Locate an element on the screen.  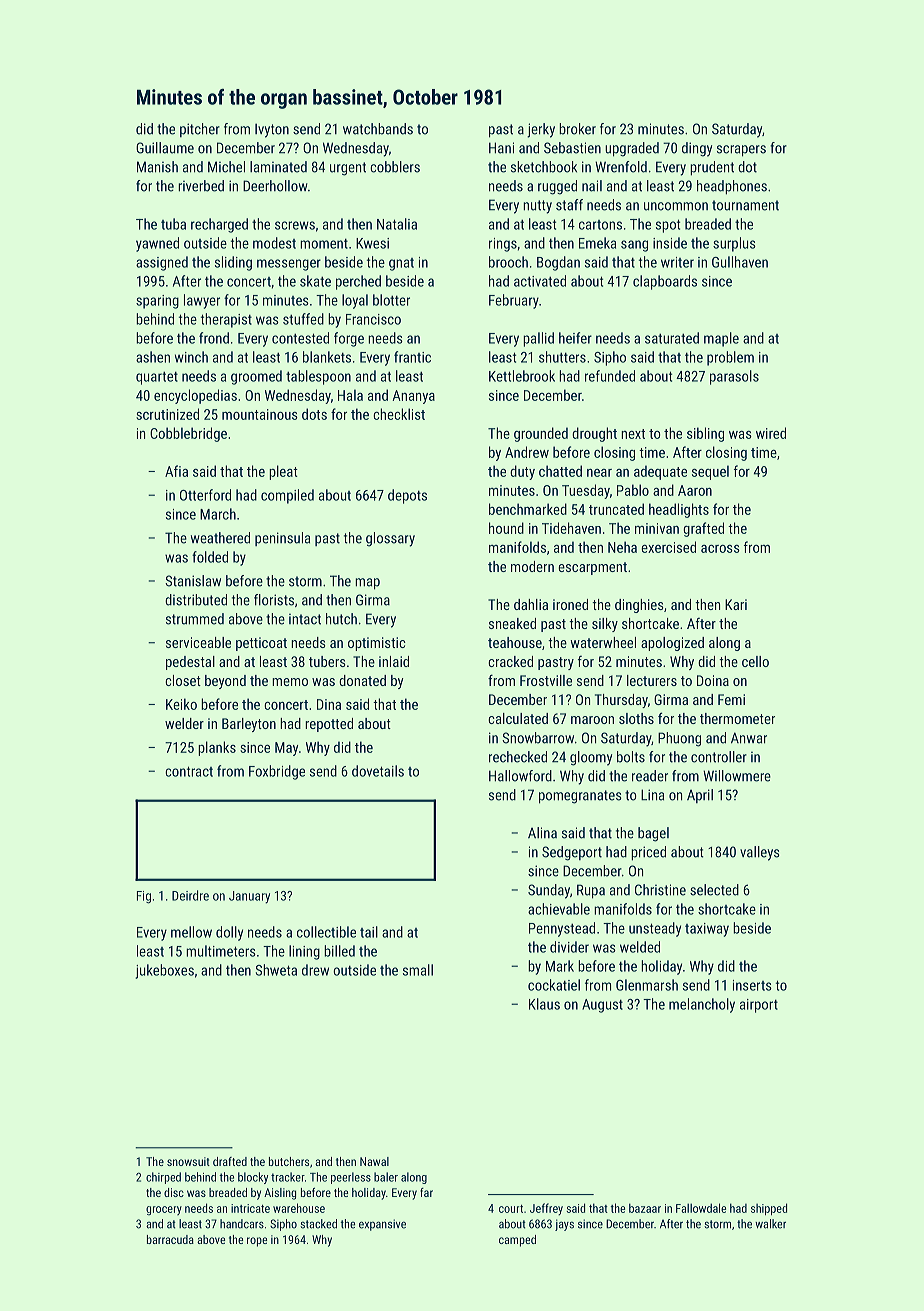
Klaus is located at coordinates (544, 1004).
